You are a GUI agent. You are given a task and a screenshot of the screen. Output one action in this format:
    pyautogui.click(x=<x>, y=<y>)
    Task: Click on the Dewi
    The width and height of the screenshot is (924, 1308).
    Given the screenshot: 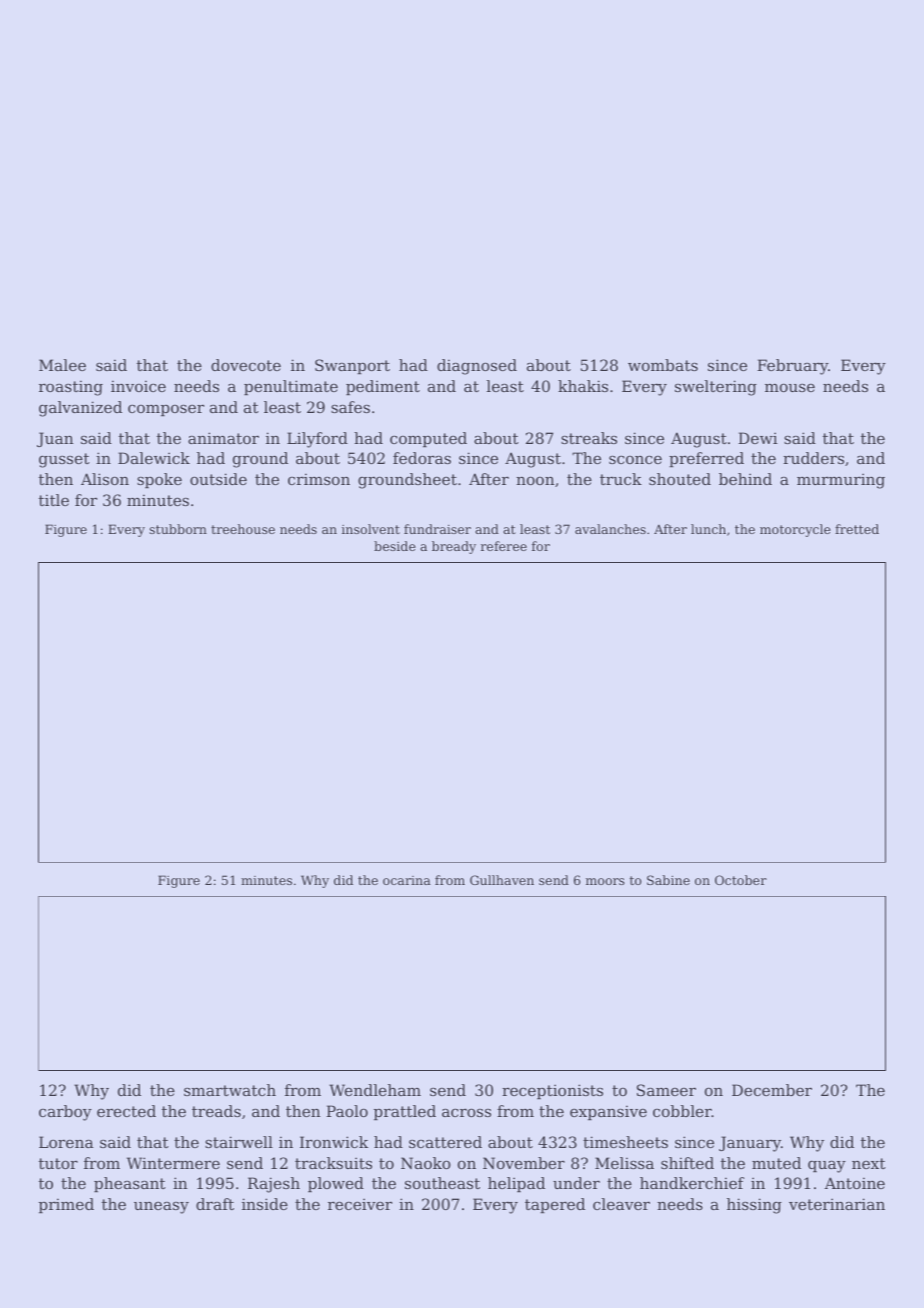 What is the action you would take?
    pyautogui.click(x=758, y=438)
